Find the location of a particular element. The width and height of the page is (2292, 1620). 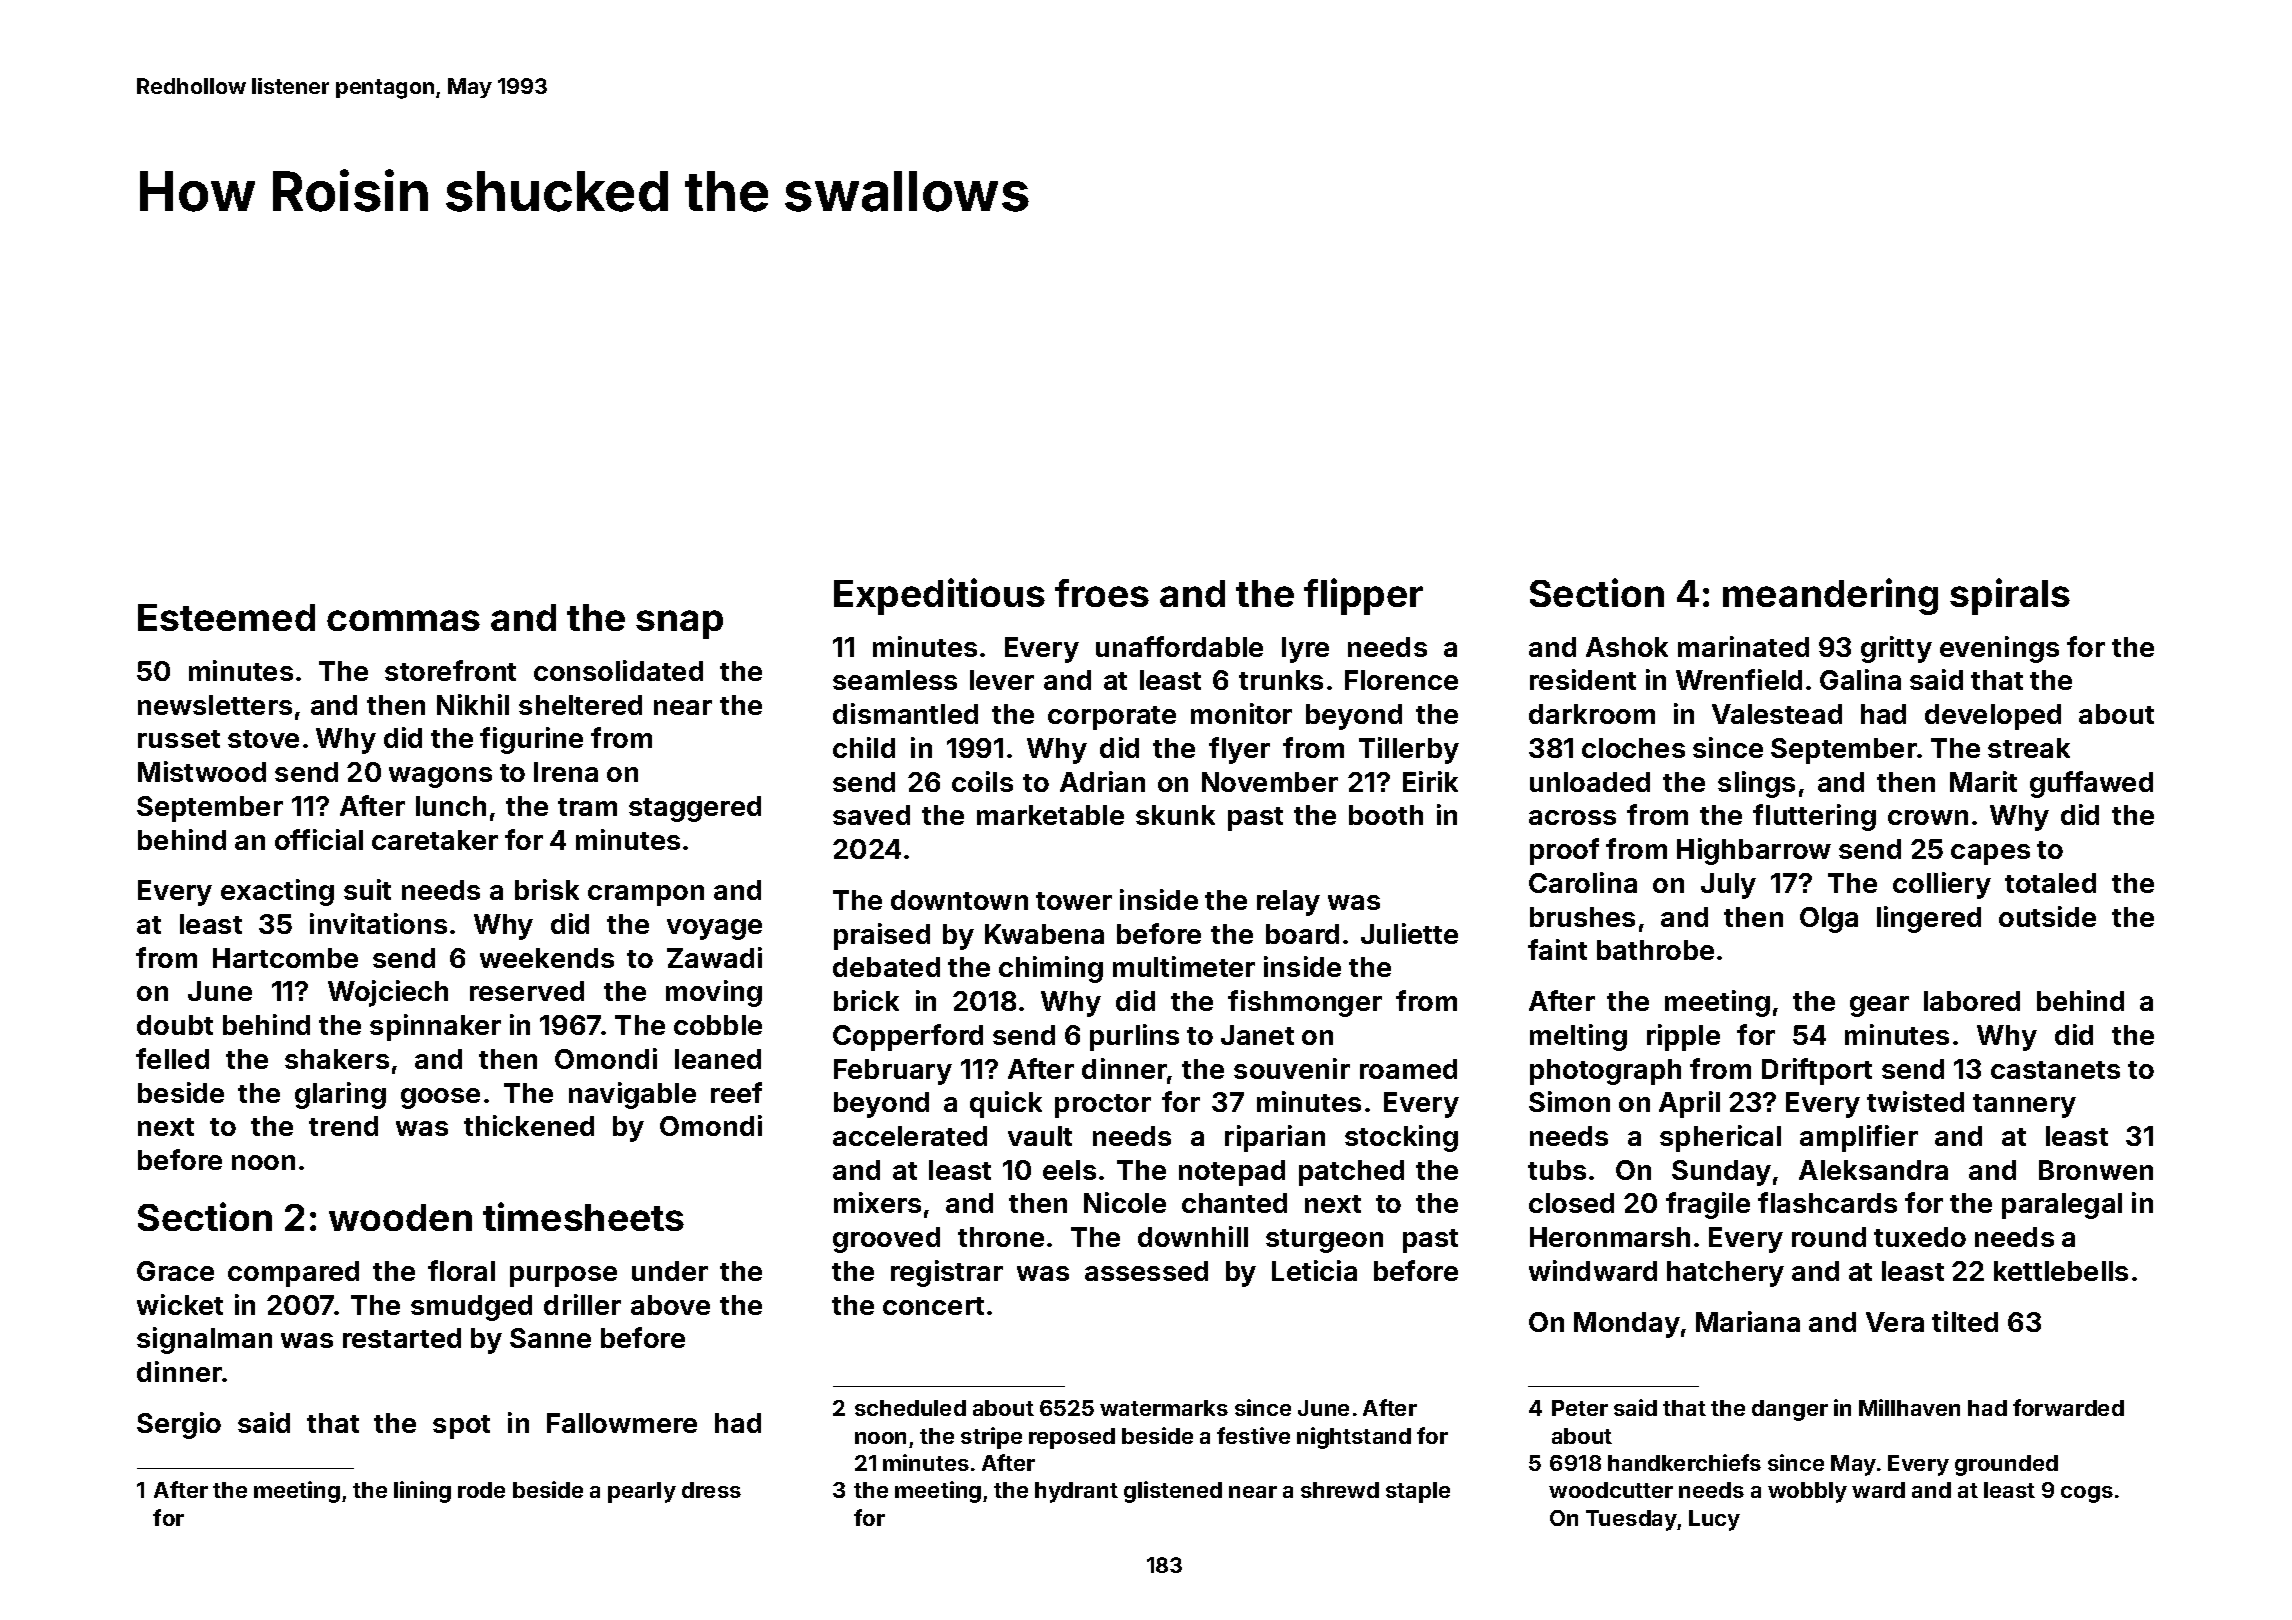

Driftport is located at coordinates (1817, 1071).
